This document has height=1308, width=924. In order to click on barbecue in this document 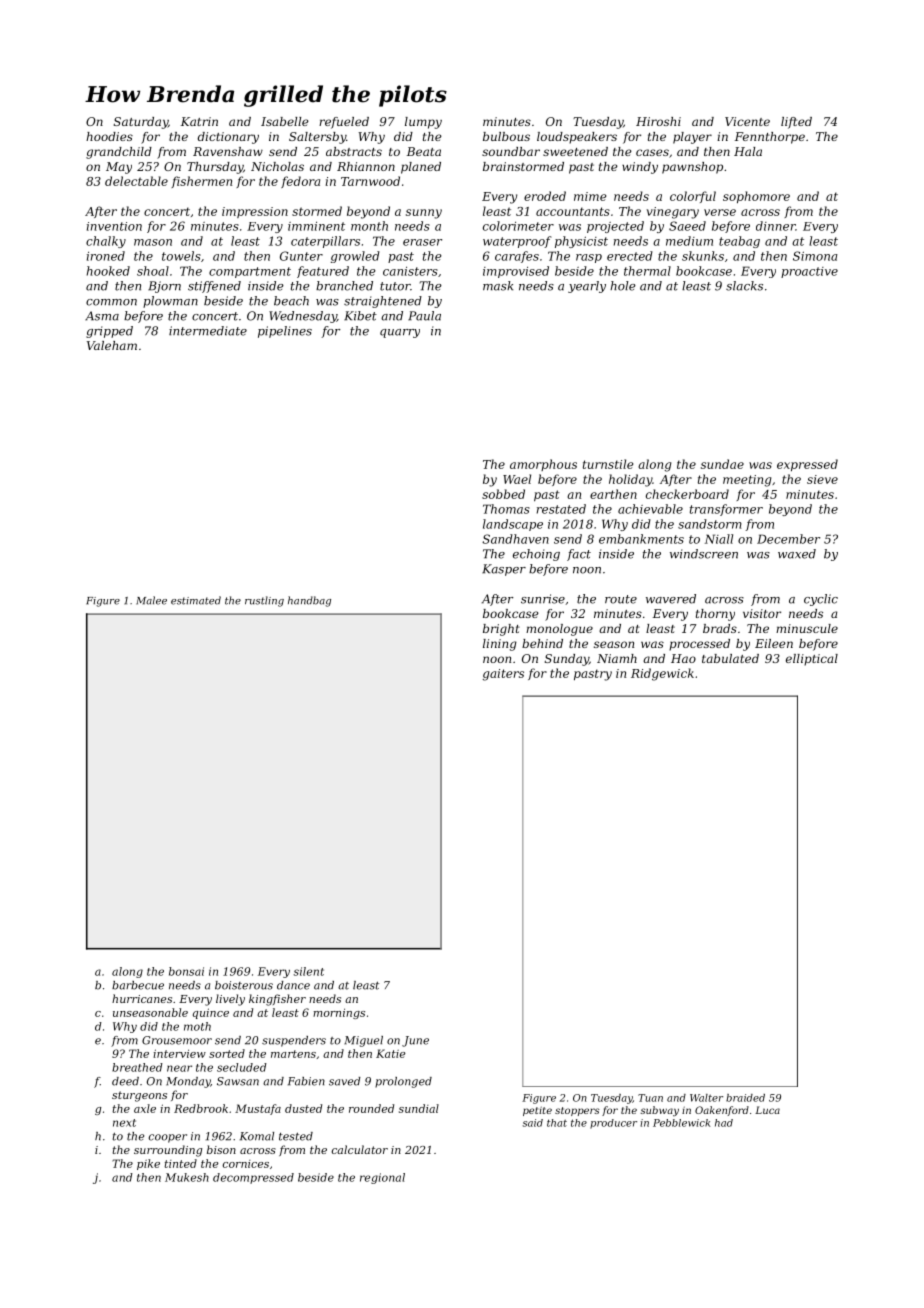, I will do `click(138, 985)`.
